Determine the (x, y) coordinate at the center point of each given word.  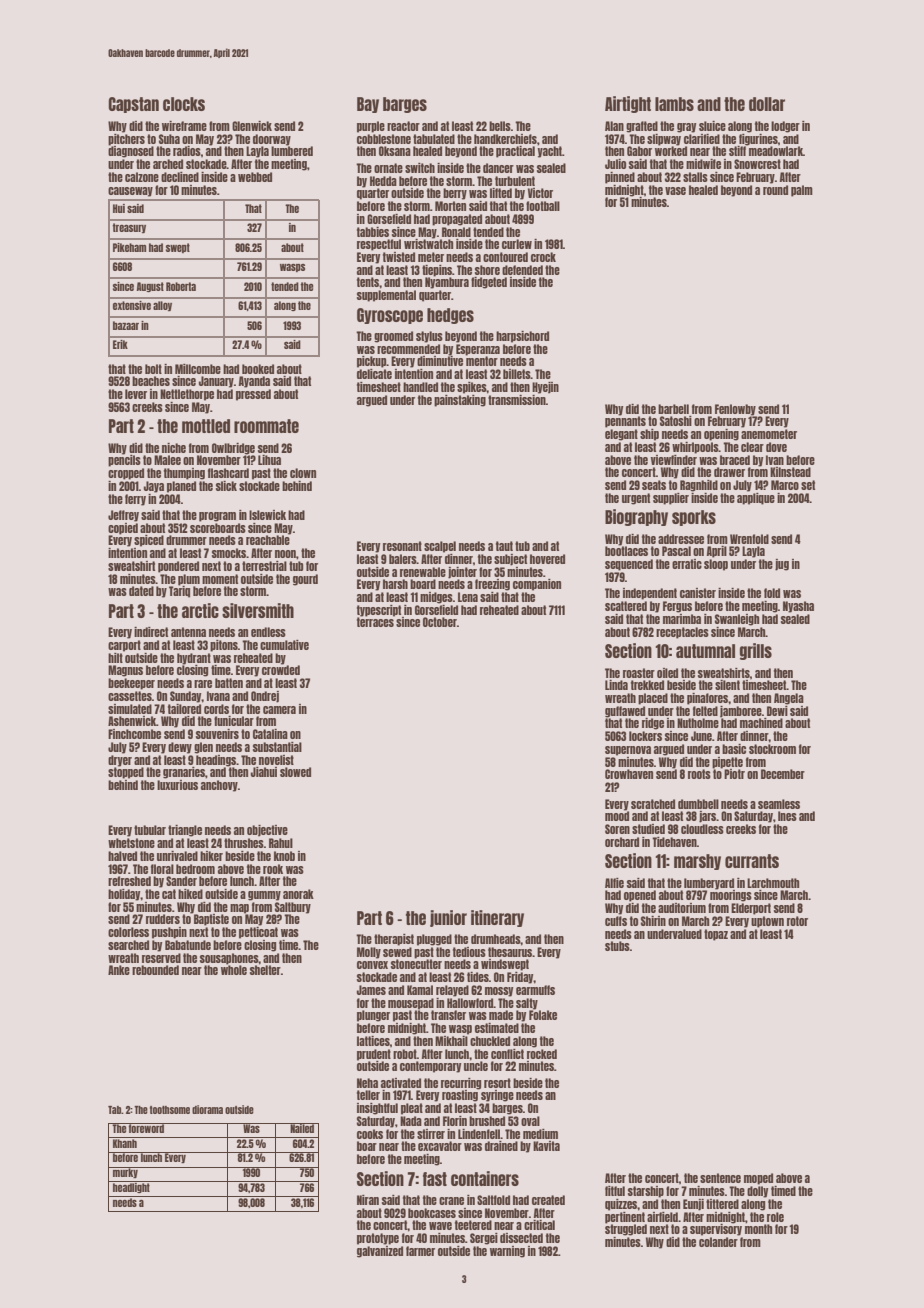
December (783, 774)
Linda (616, 685)
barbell (673, 409)
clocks (184, 104)
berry (455, 194)
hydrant (194, 659)
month (758, 1229)
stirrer (431, 1134)
